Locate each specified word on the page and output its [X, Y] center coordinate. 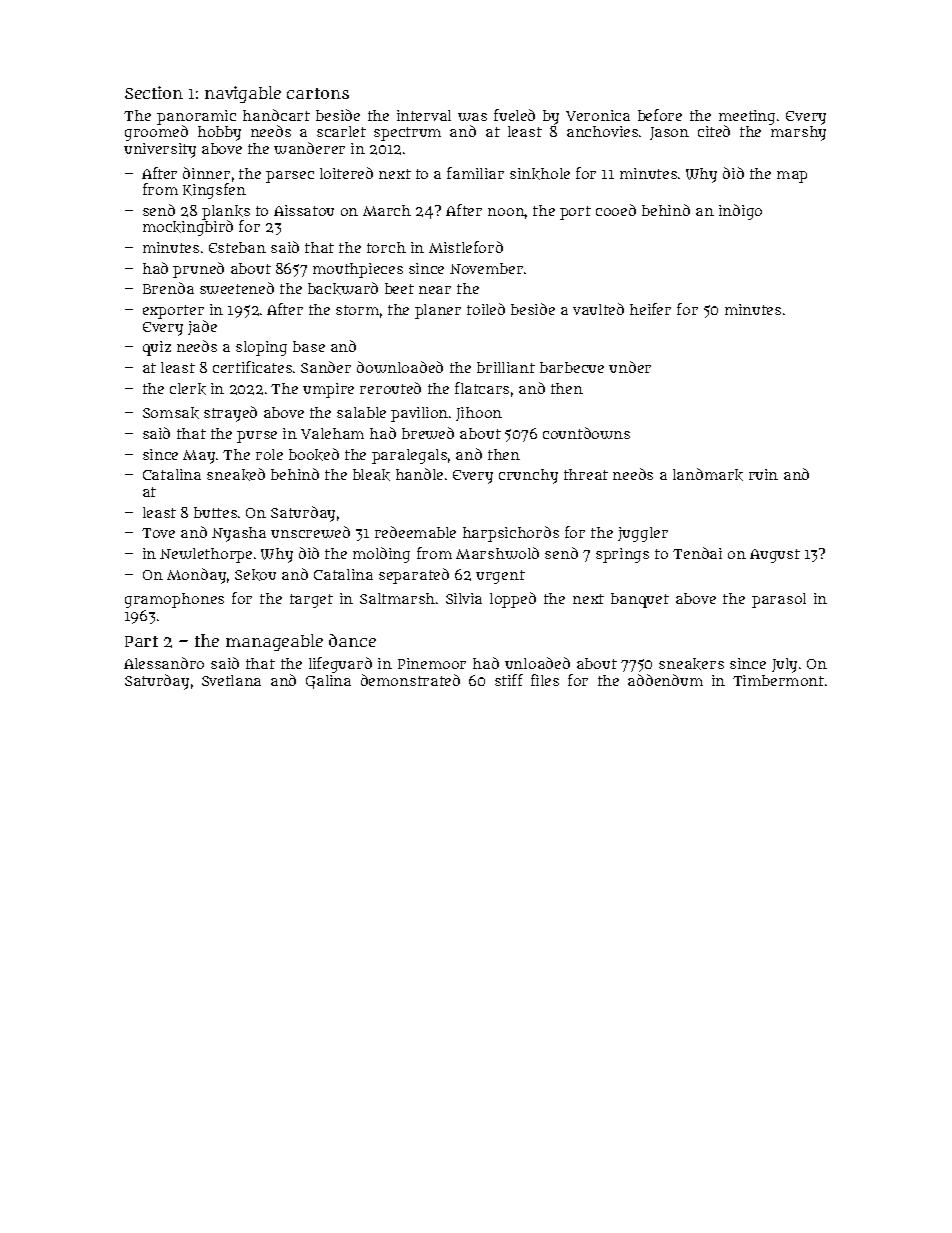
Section [154, 92]
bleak [371, 475]
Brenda [168, 288]
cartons [318, 93]
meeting [747, 117]
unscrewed [310, 532]
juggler [643, 534]
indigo [740, 212]
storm [357, 310]
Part [141, 641]
